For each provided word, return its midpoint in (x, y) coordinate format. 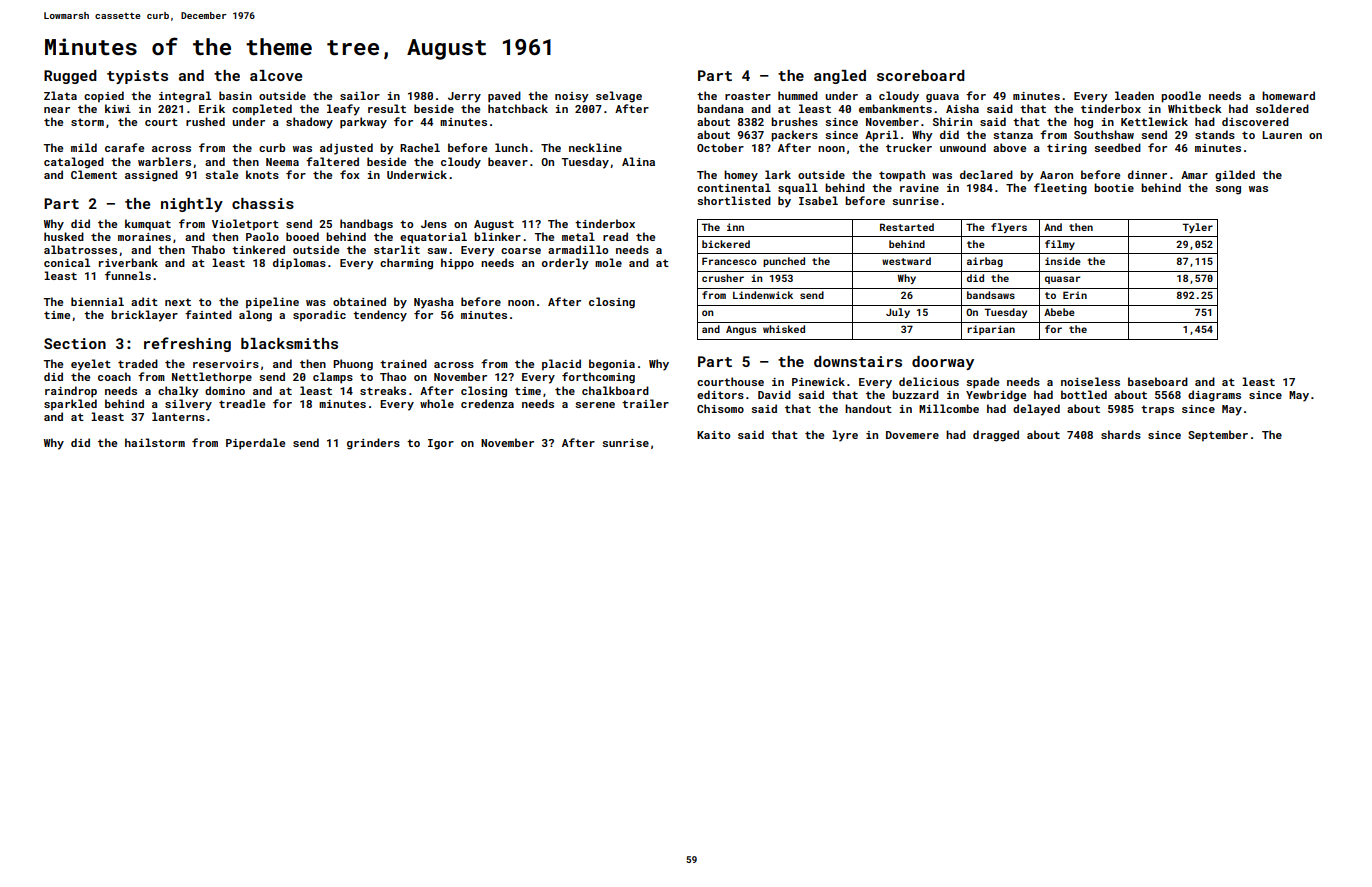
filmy (1060, 245)
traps (1157, 410)
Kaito (713, 435)
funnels (128, 275)
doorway (943, 363)
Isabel (818, 200)
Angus (741, 330)
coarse (521, 251)
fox (350, 174)
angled (840, 77)
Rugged (70, 77)
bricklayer (144, 316)
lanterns (178, 416)
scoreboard (921, 75)
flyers (1009, 228)
